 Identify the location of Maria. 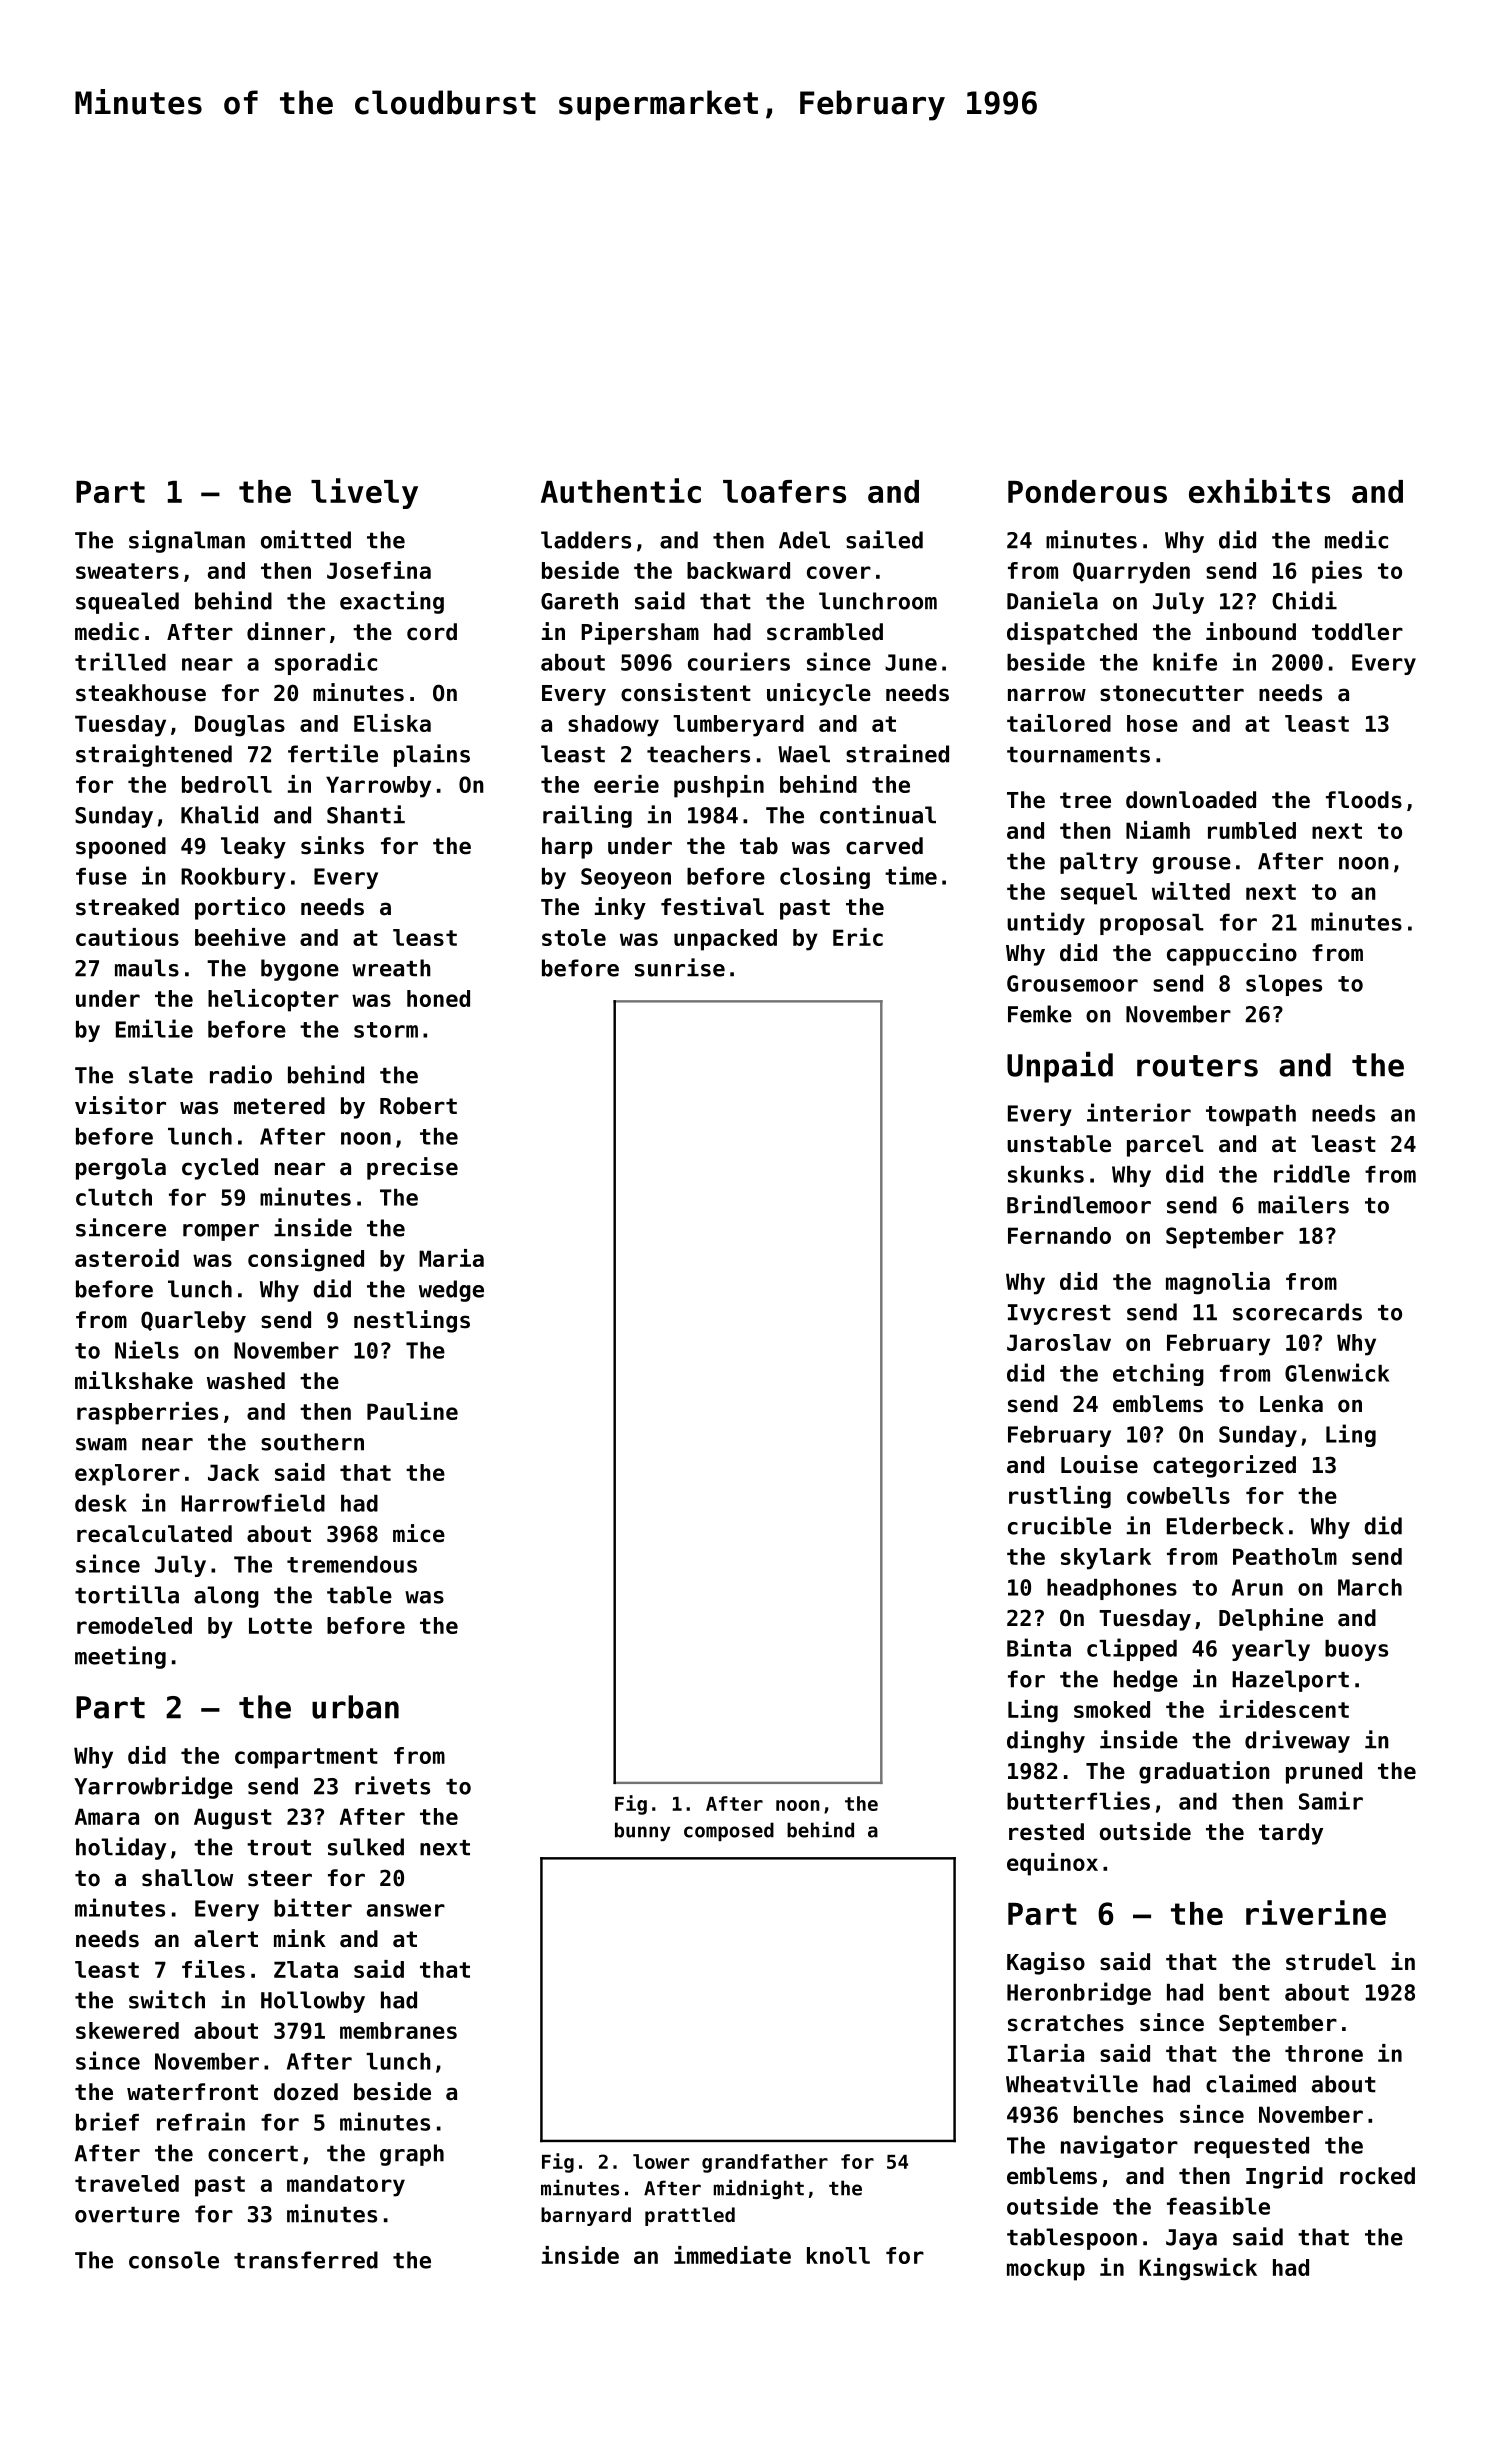
(451, 1258).
